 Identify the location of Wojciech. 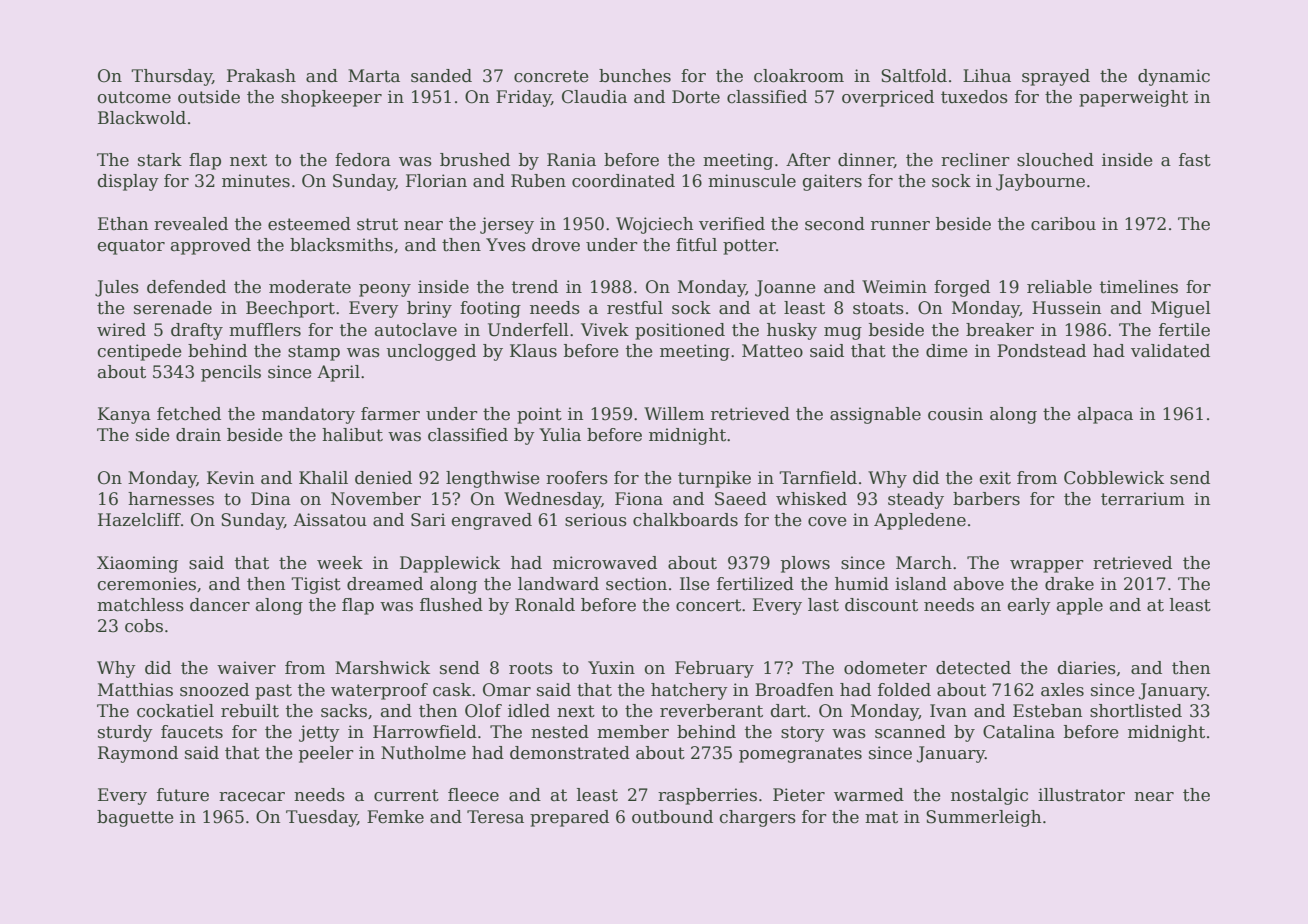
(654, 225).
